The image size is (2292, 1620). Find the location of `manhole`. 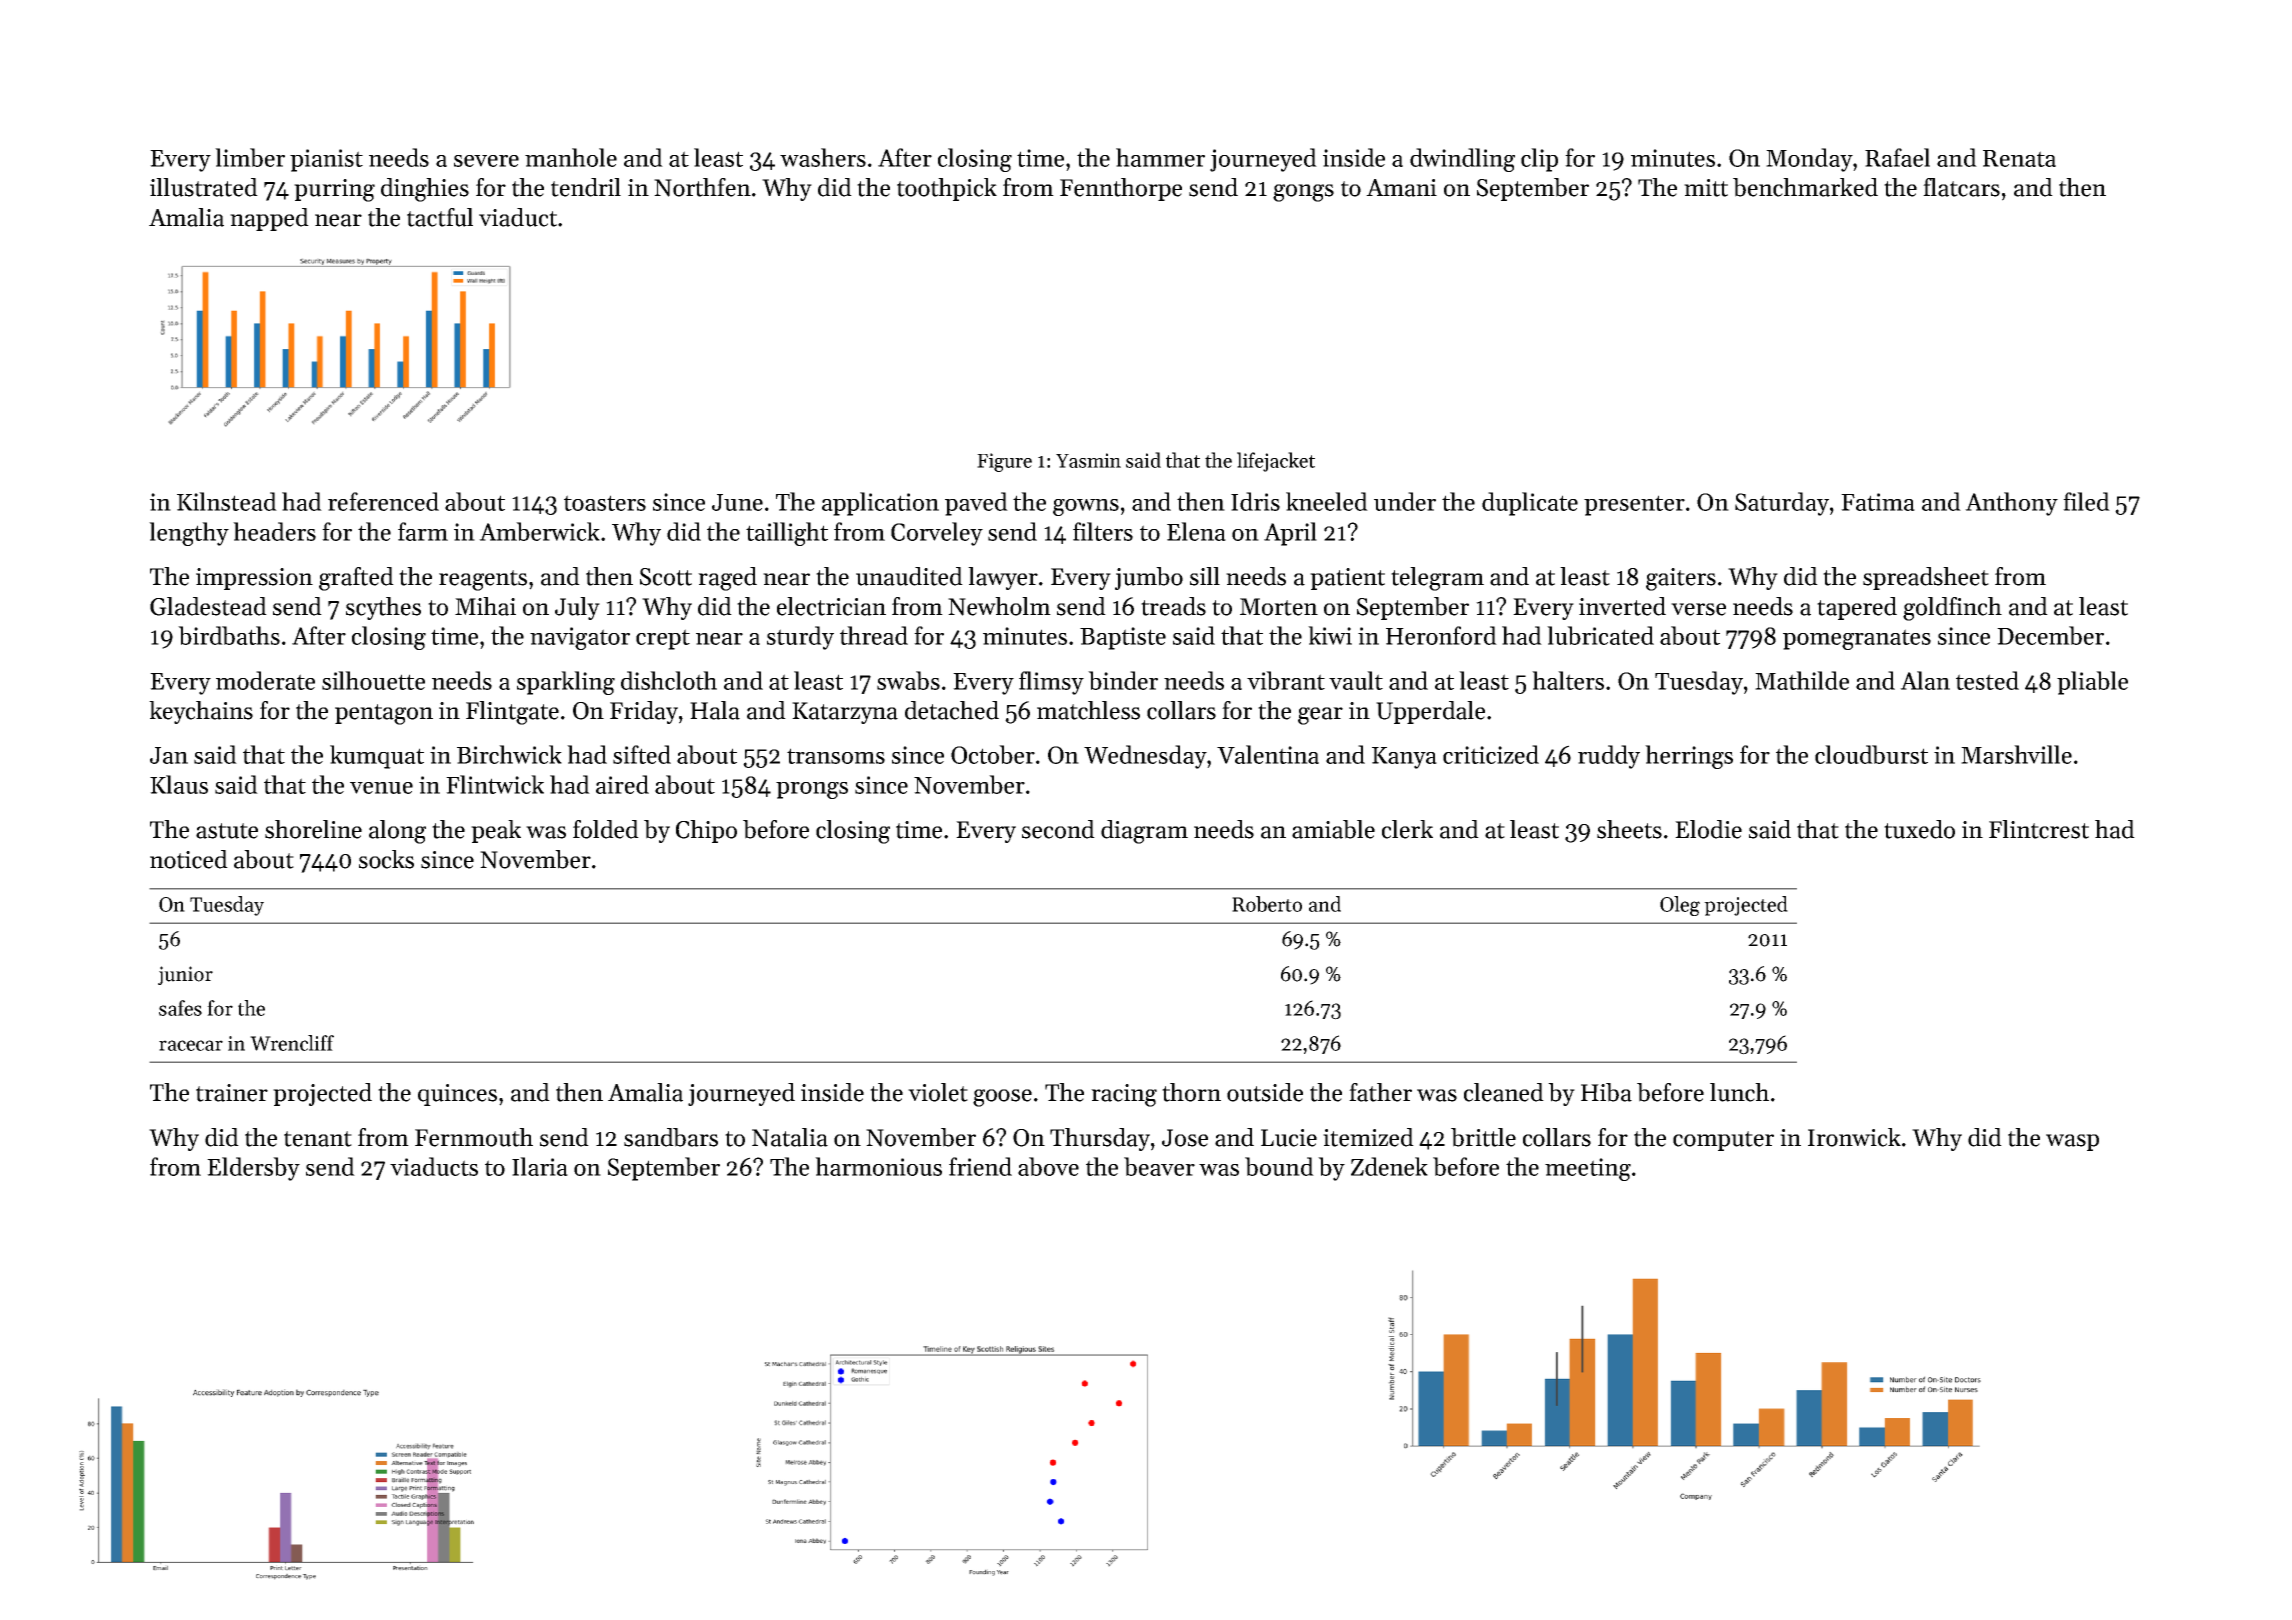

manhole is located at coordinates (571, 157).
